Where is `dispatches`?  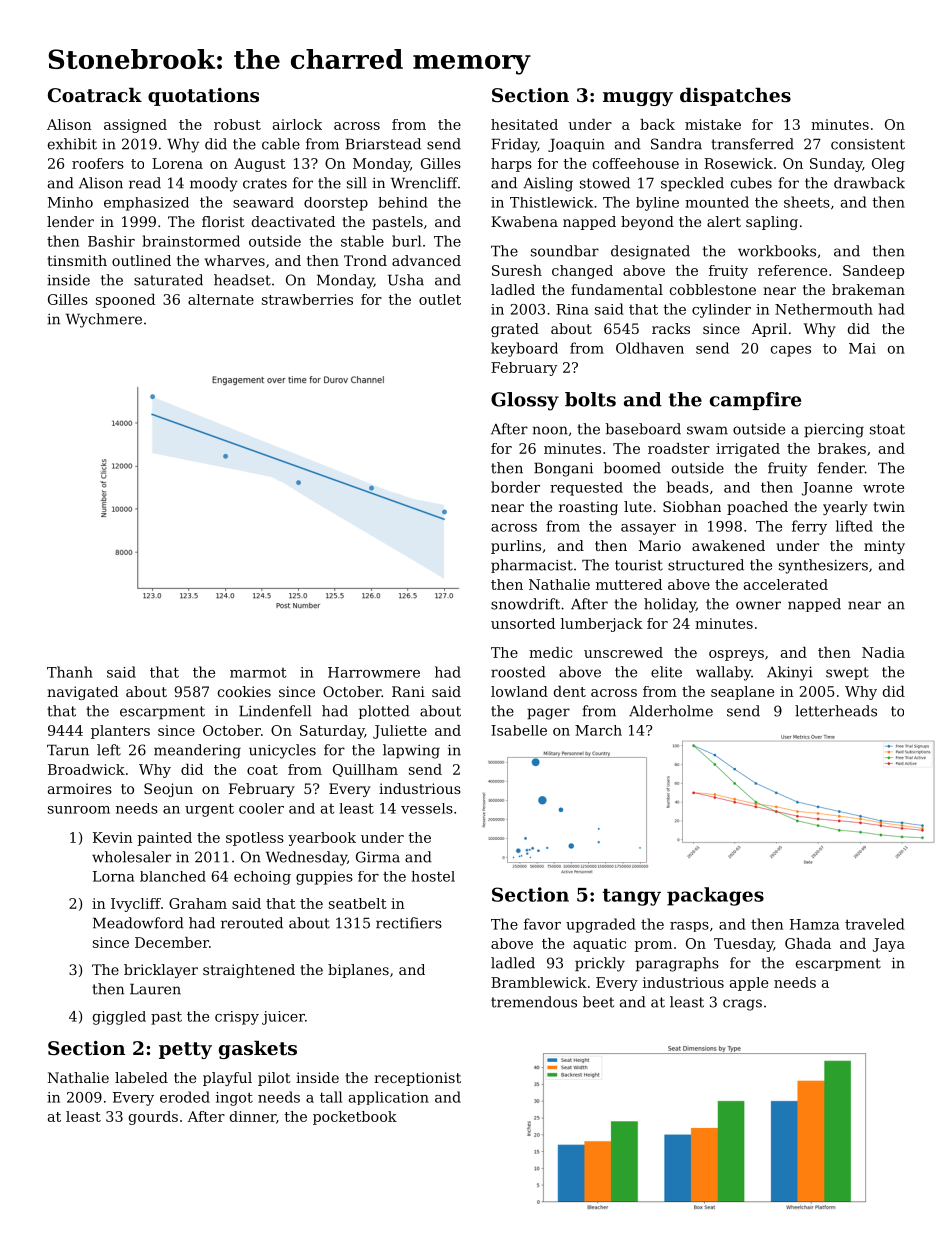 dispatches is located at coordinates (735, 97).
